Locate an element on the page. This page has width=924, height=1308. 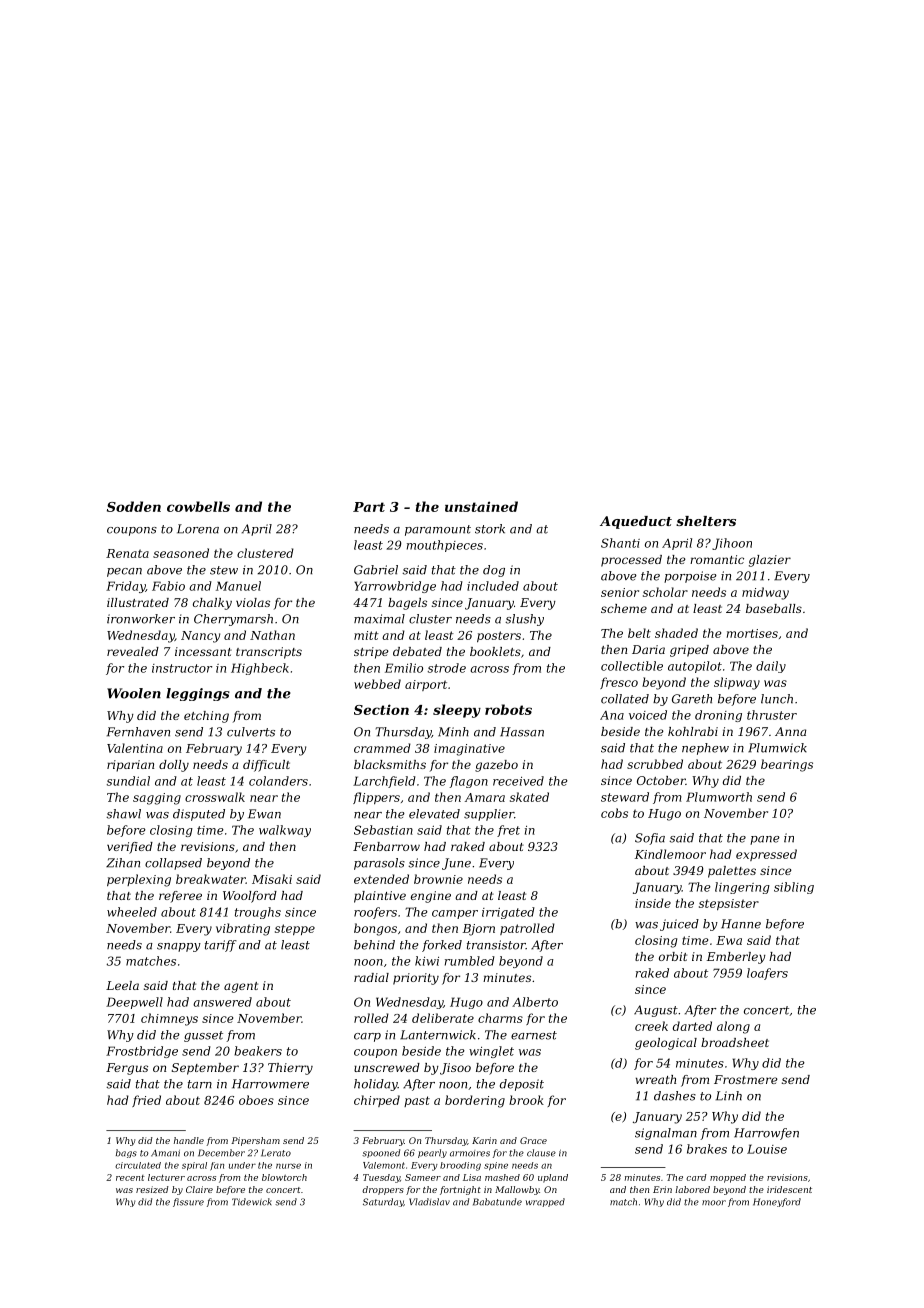
under is located at coordinates (242, 1165).
